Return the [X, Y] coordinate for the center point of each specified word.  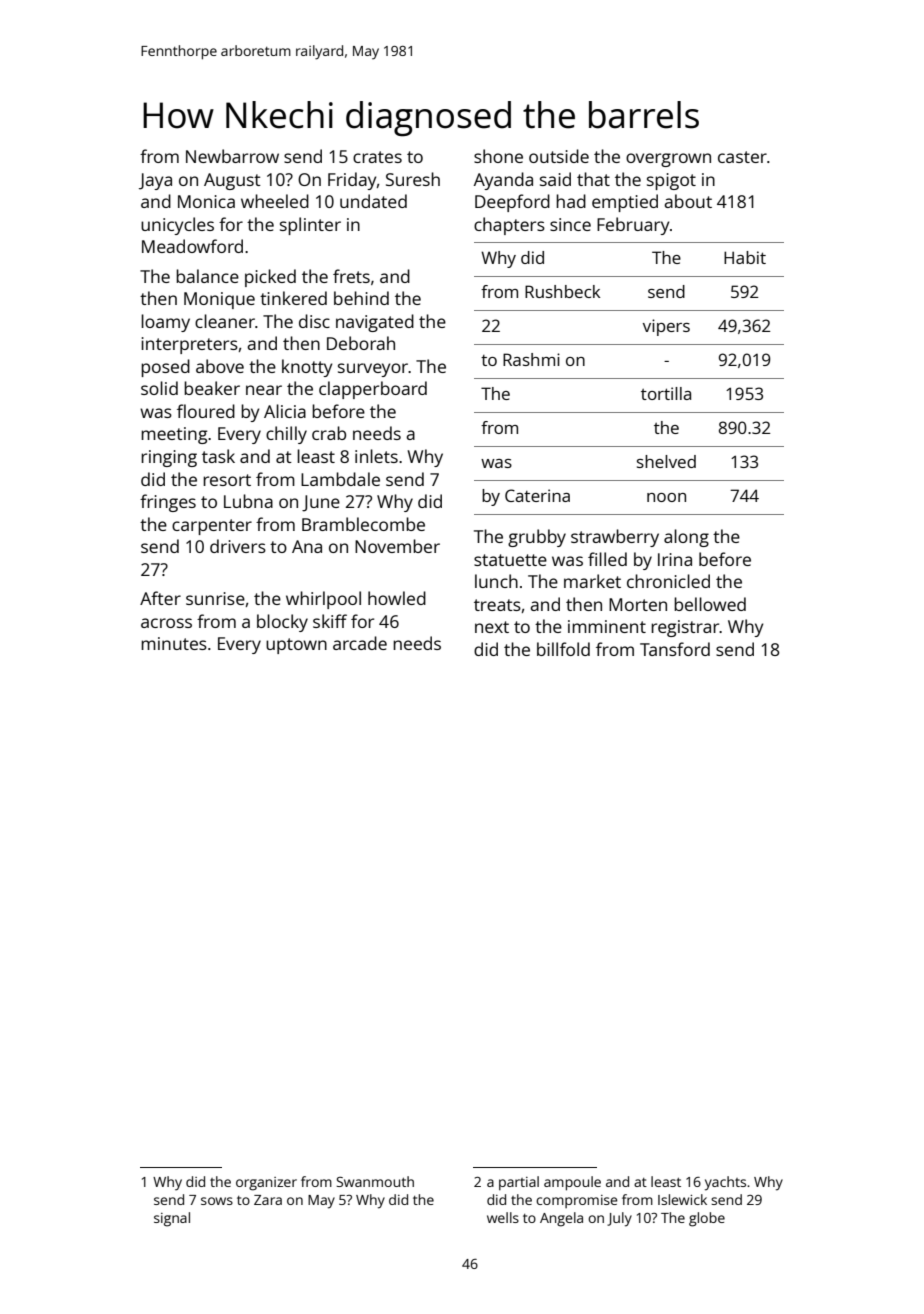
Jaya [155, 181]
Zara [268, 1200]
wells [503, 1217]
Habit [745, 257]
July [619, 1219]
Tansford [675, 649]
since [570, 224]
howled [397, 598]
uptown [296, 646]
